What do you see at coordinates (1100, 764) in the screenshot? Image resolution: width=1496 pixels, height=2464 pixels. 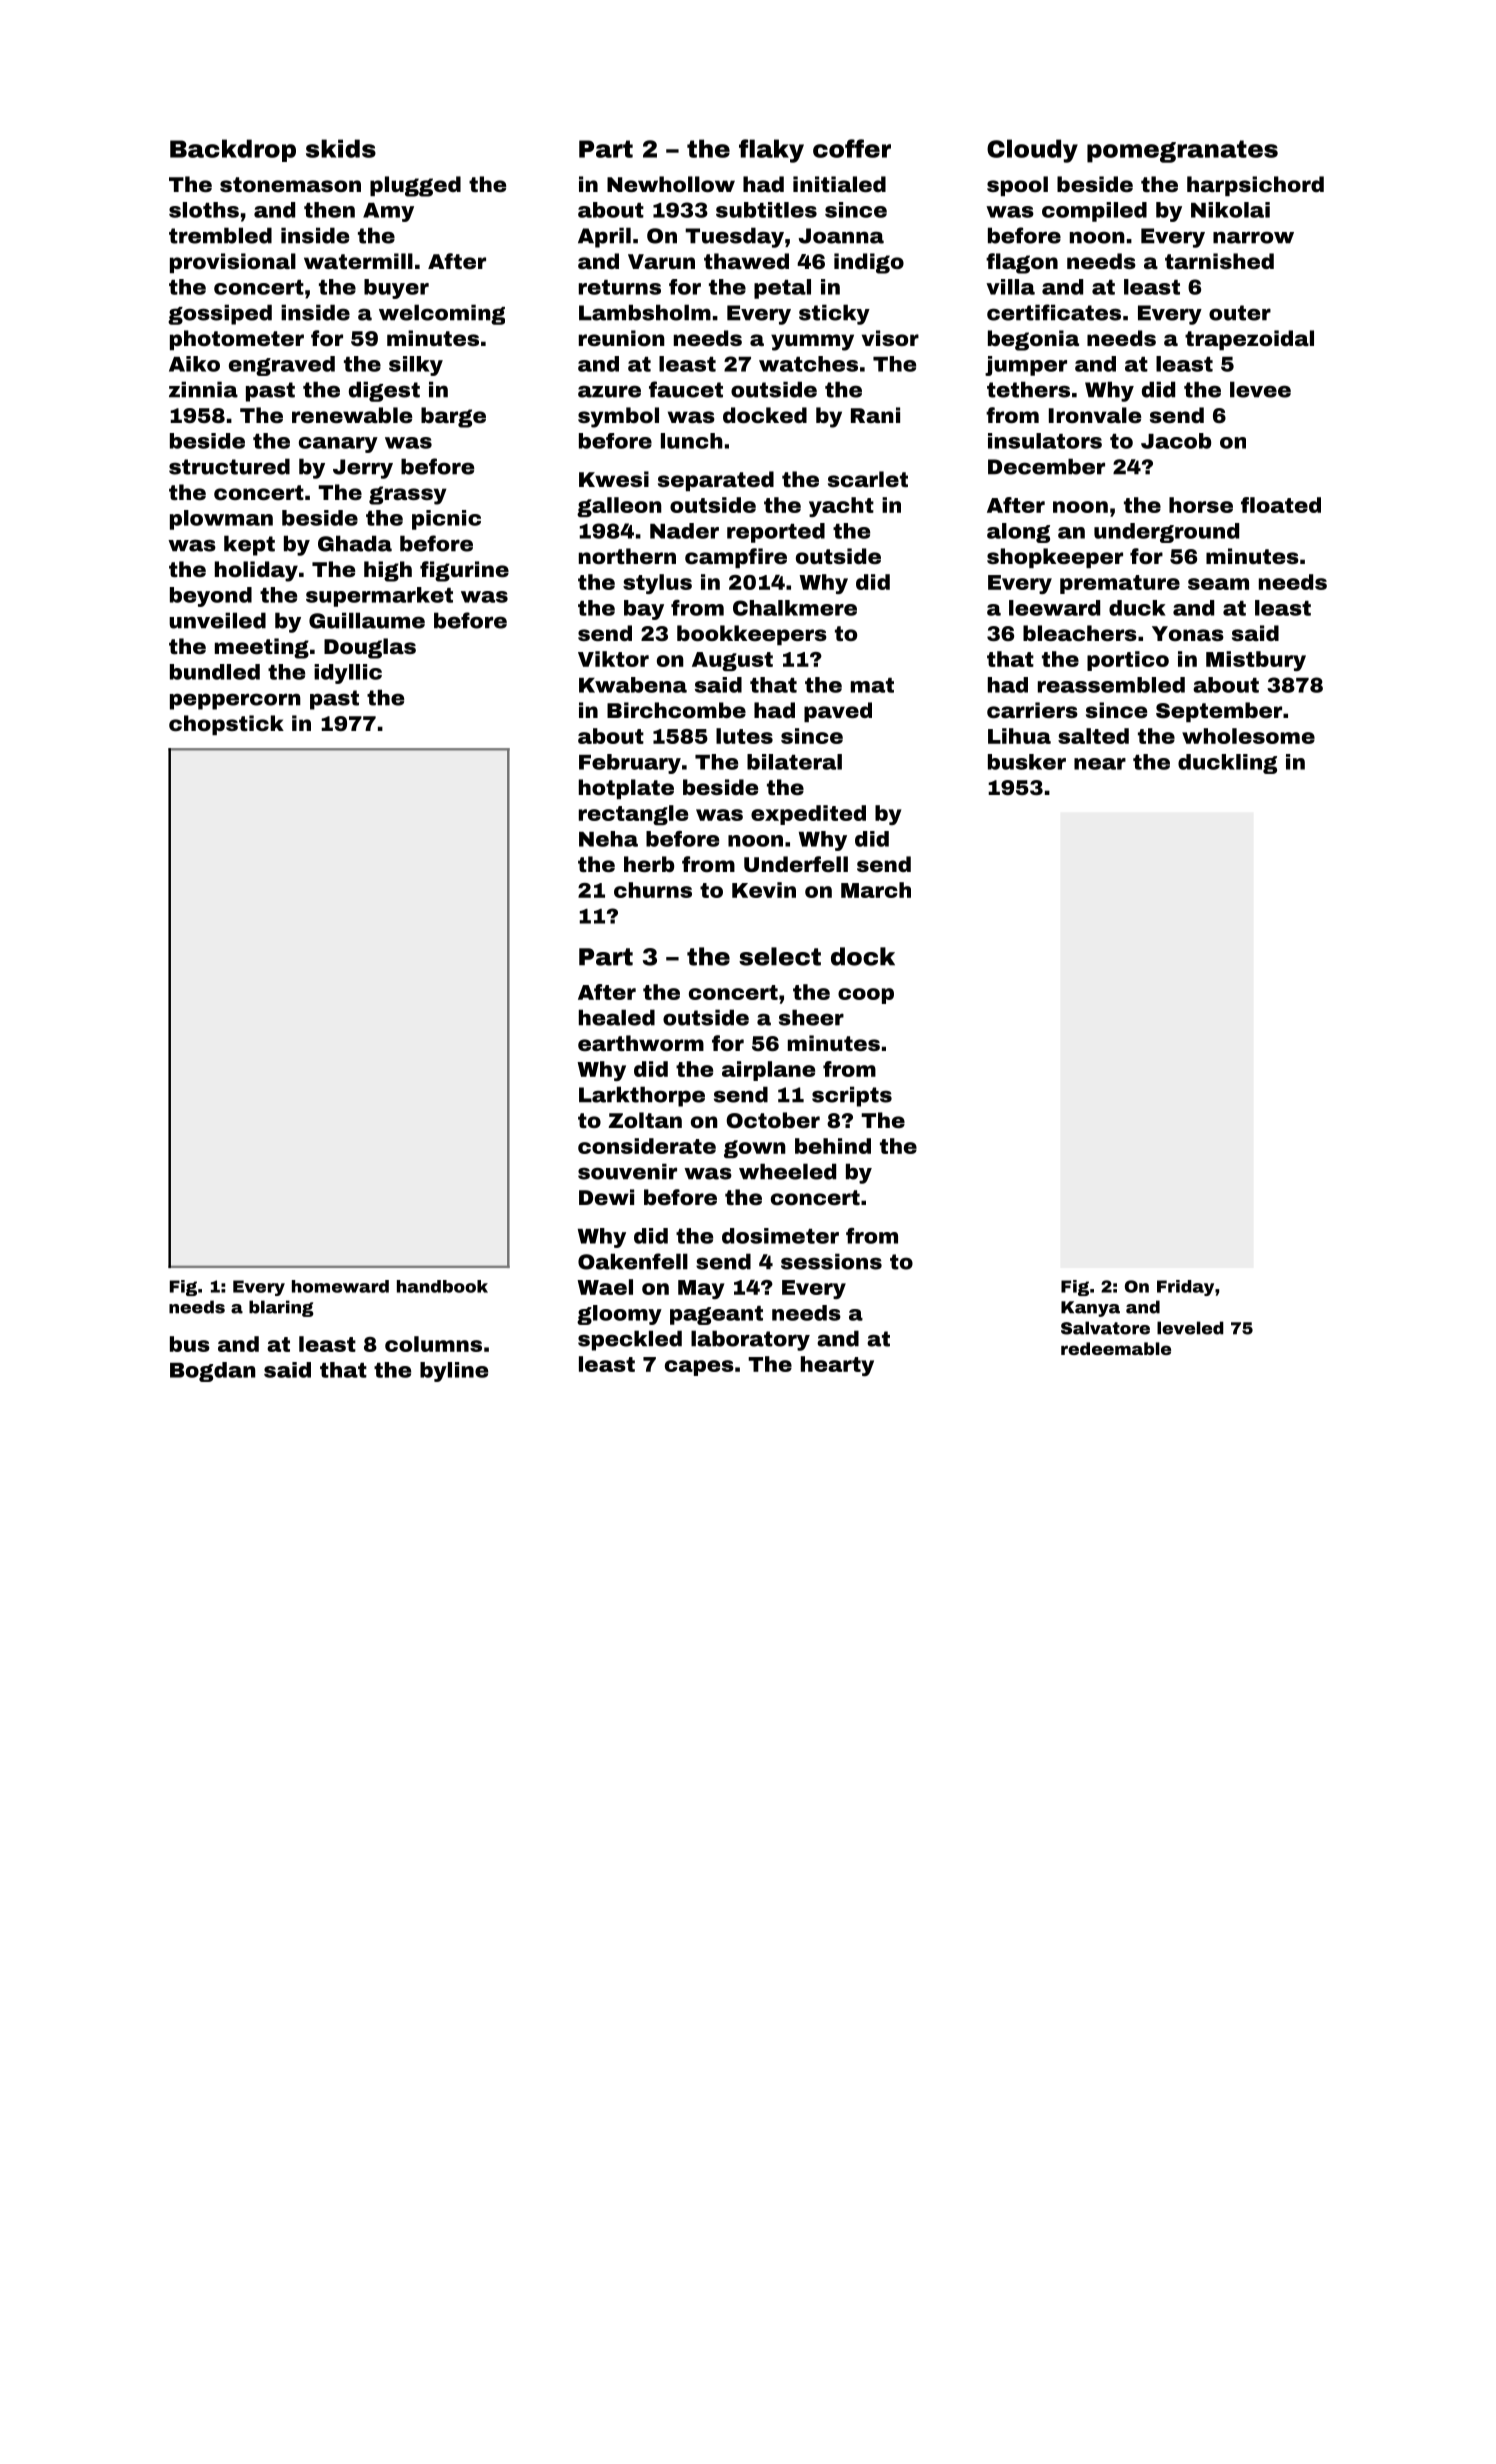 I see `near` at bounding box center [1100, 764].
